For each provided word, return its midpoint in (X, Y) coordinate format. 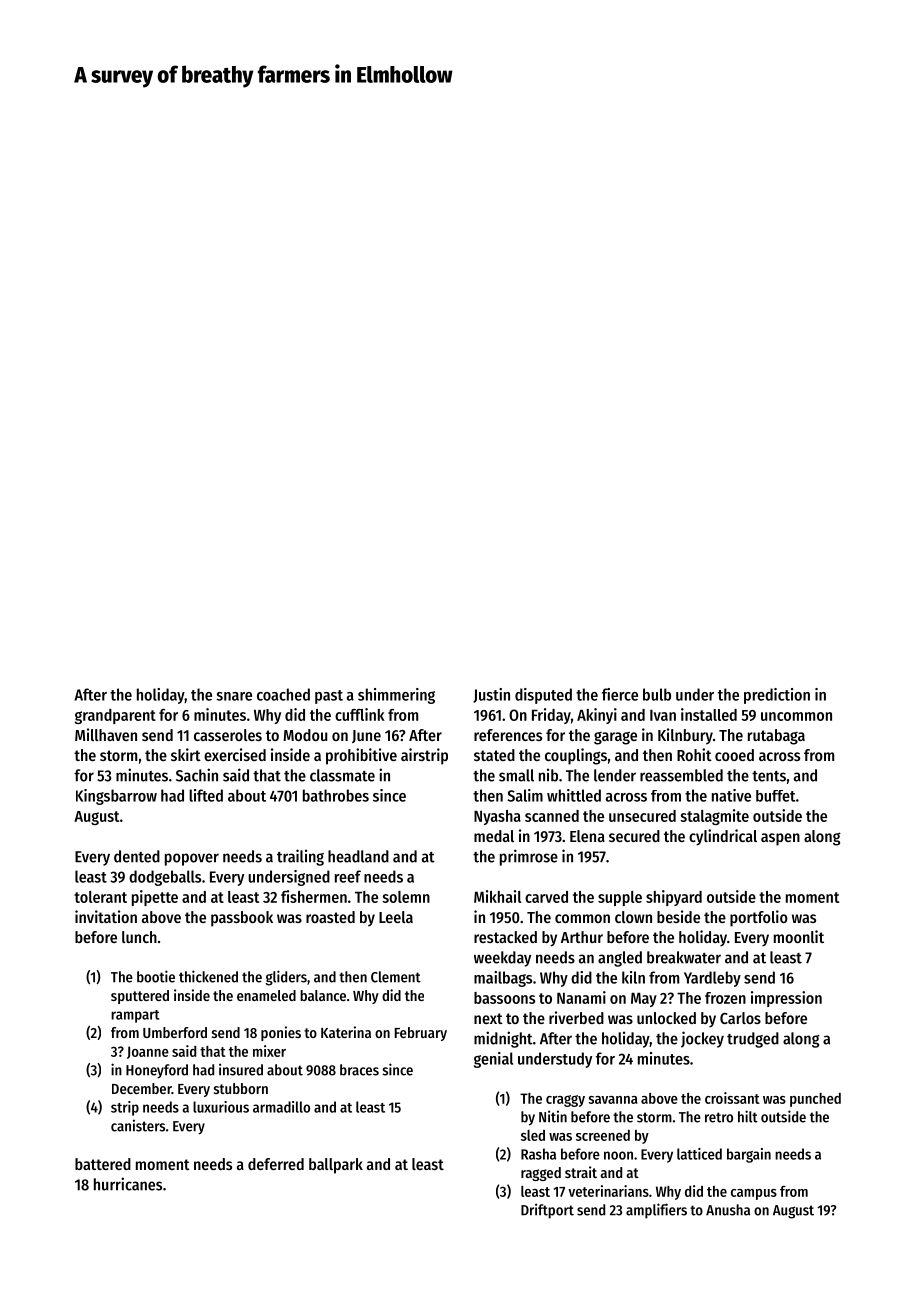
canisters (138, 1125)
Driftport (547, 1211)
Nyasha (497, 817)
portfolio (759, 918)
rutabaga (776, 737)
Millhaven (106, 734)
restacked (505, 937)
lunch (139, 937)
